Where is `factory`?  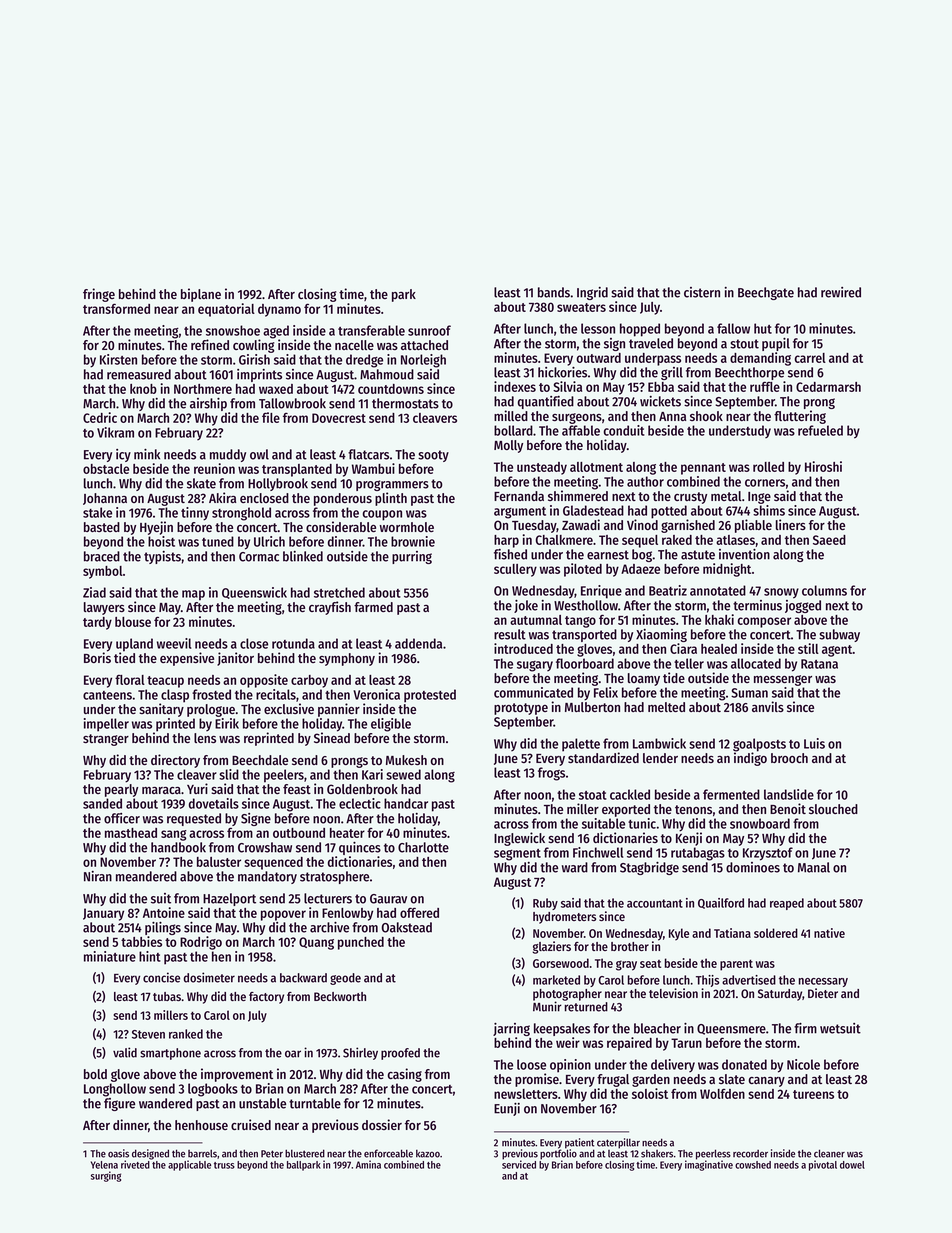
factory is located at coordinates (266, 998).
